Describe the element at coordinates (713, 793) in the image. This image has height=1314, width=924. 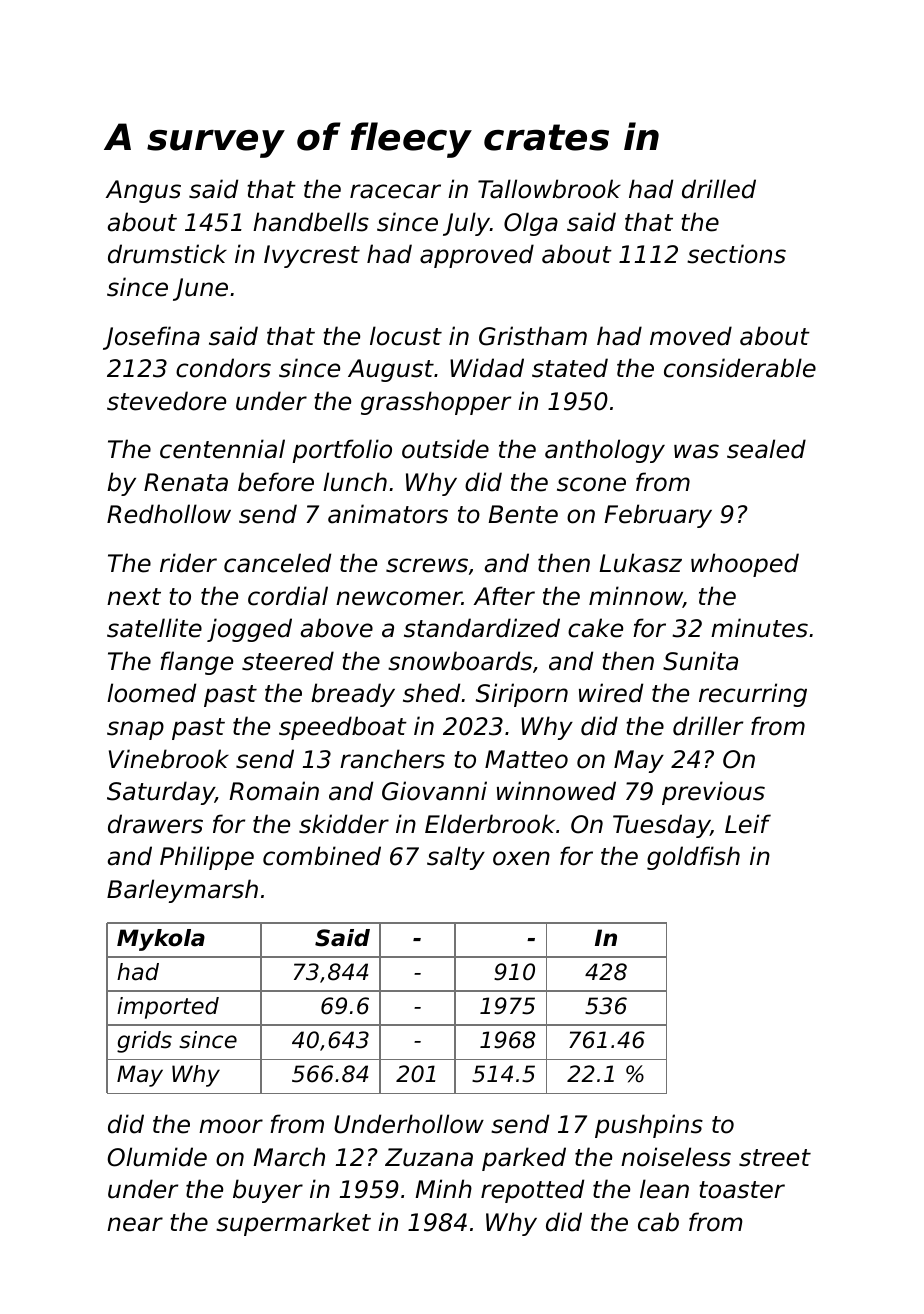
I see `previous` at that location.
